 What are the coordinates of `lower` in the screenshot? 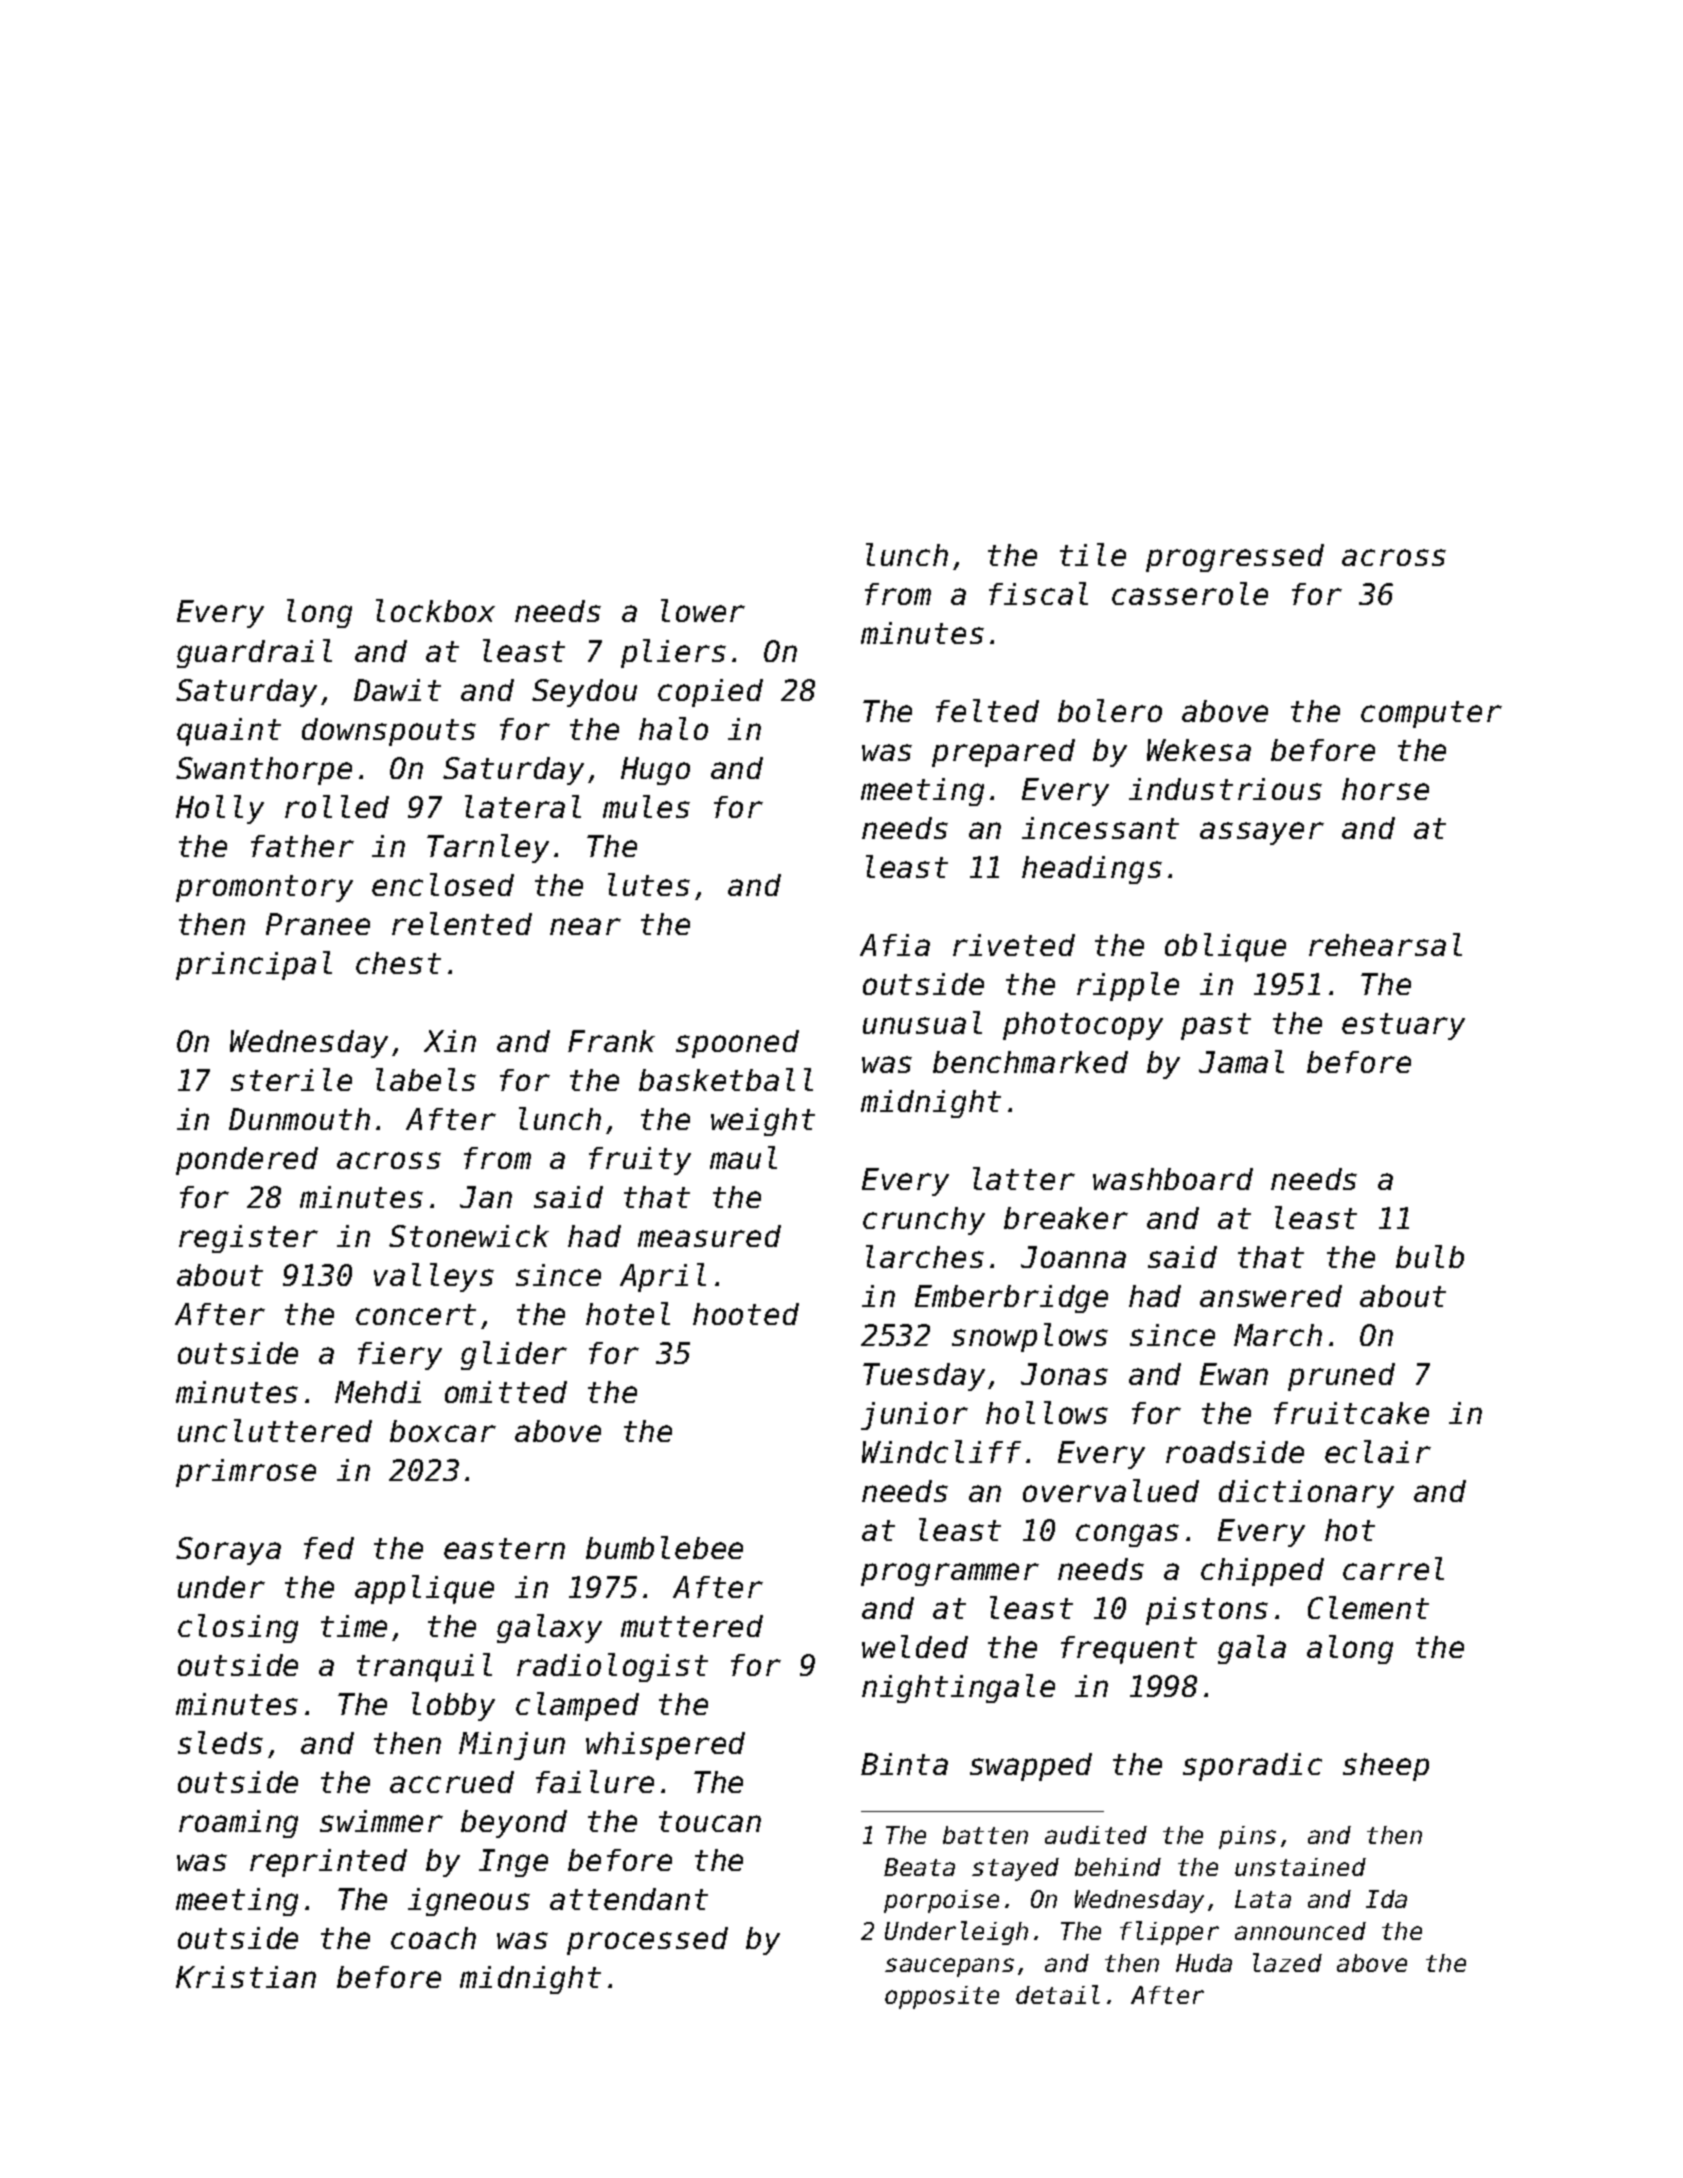 It's located at (703, 610).
